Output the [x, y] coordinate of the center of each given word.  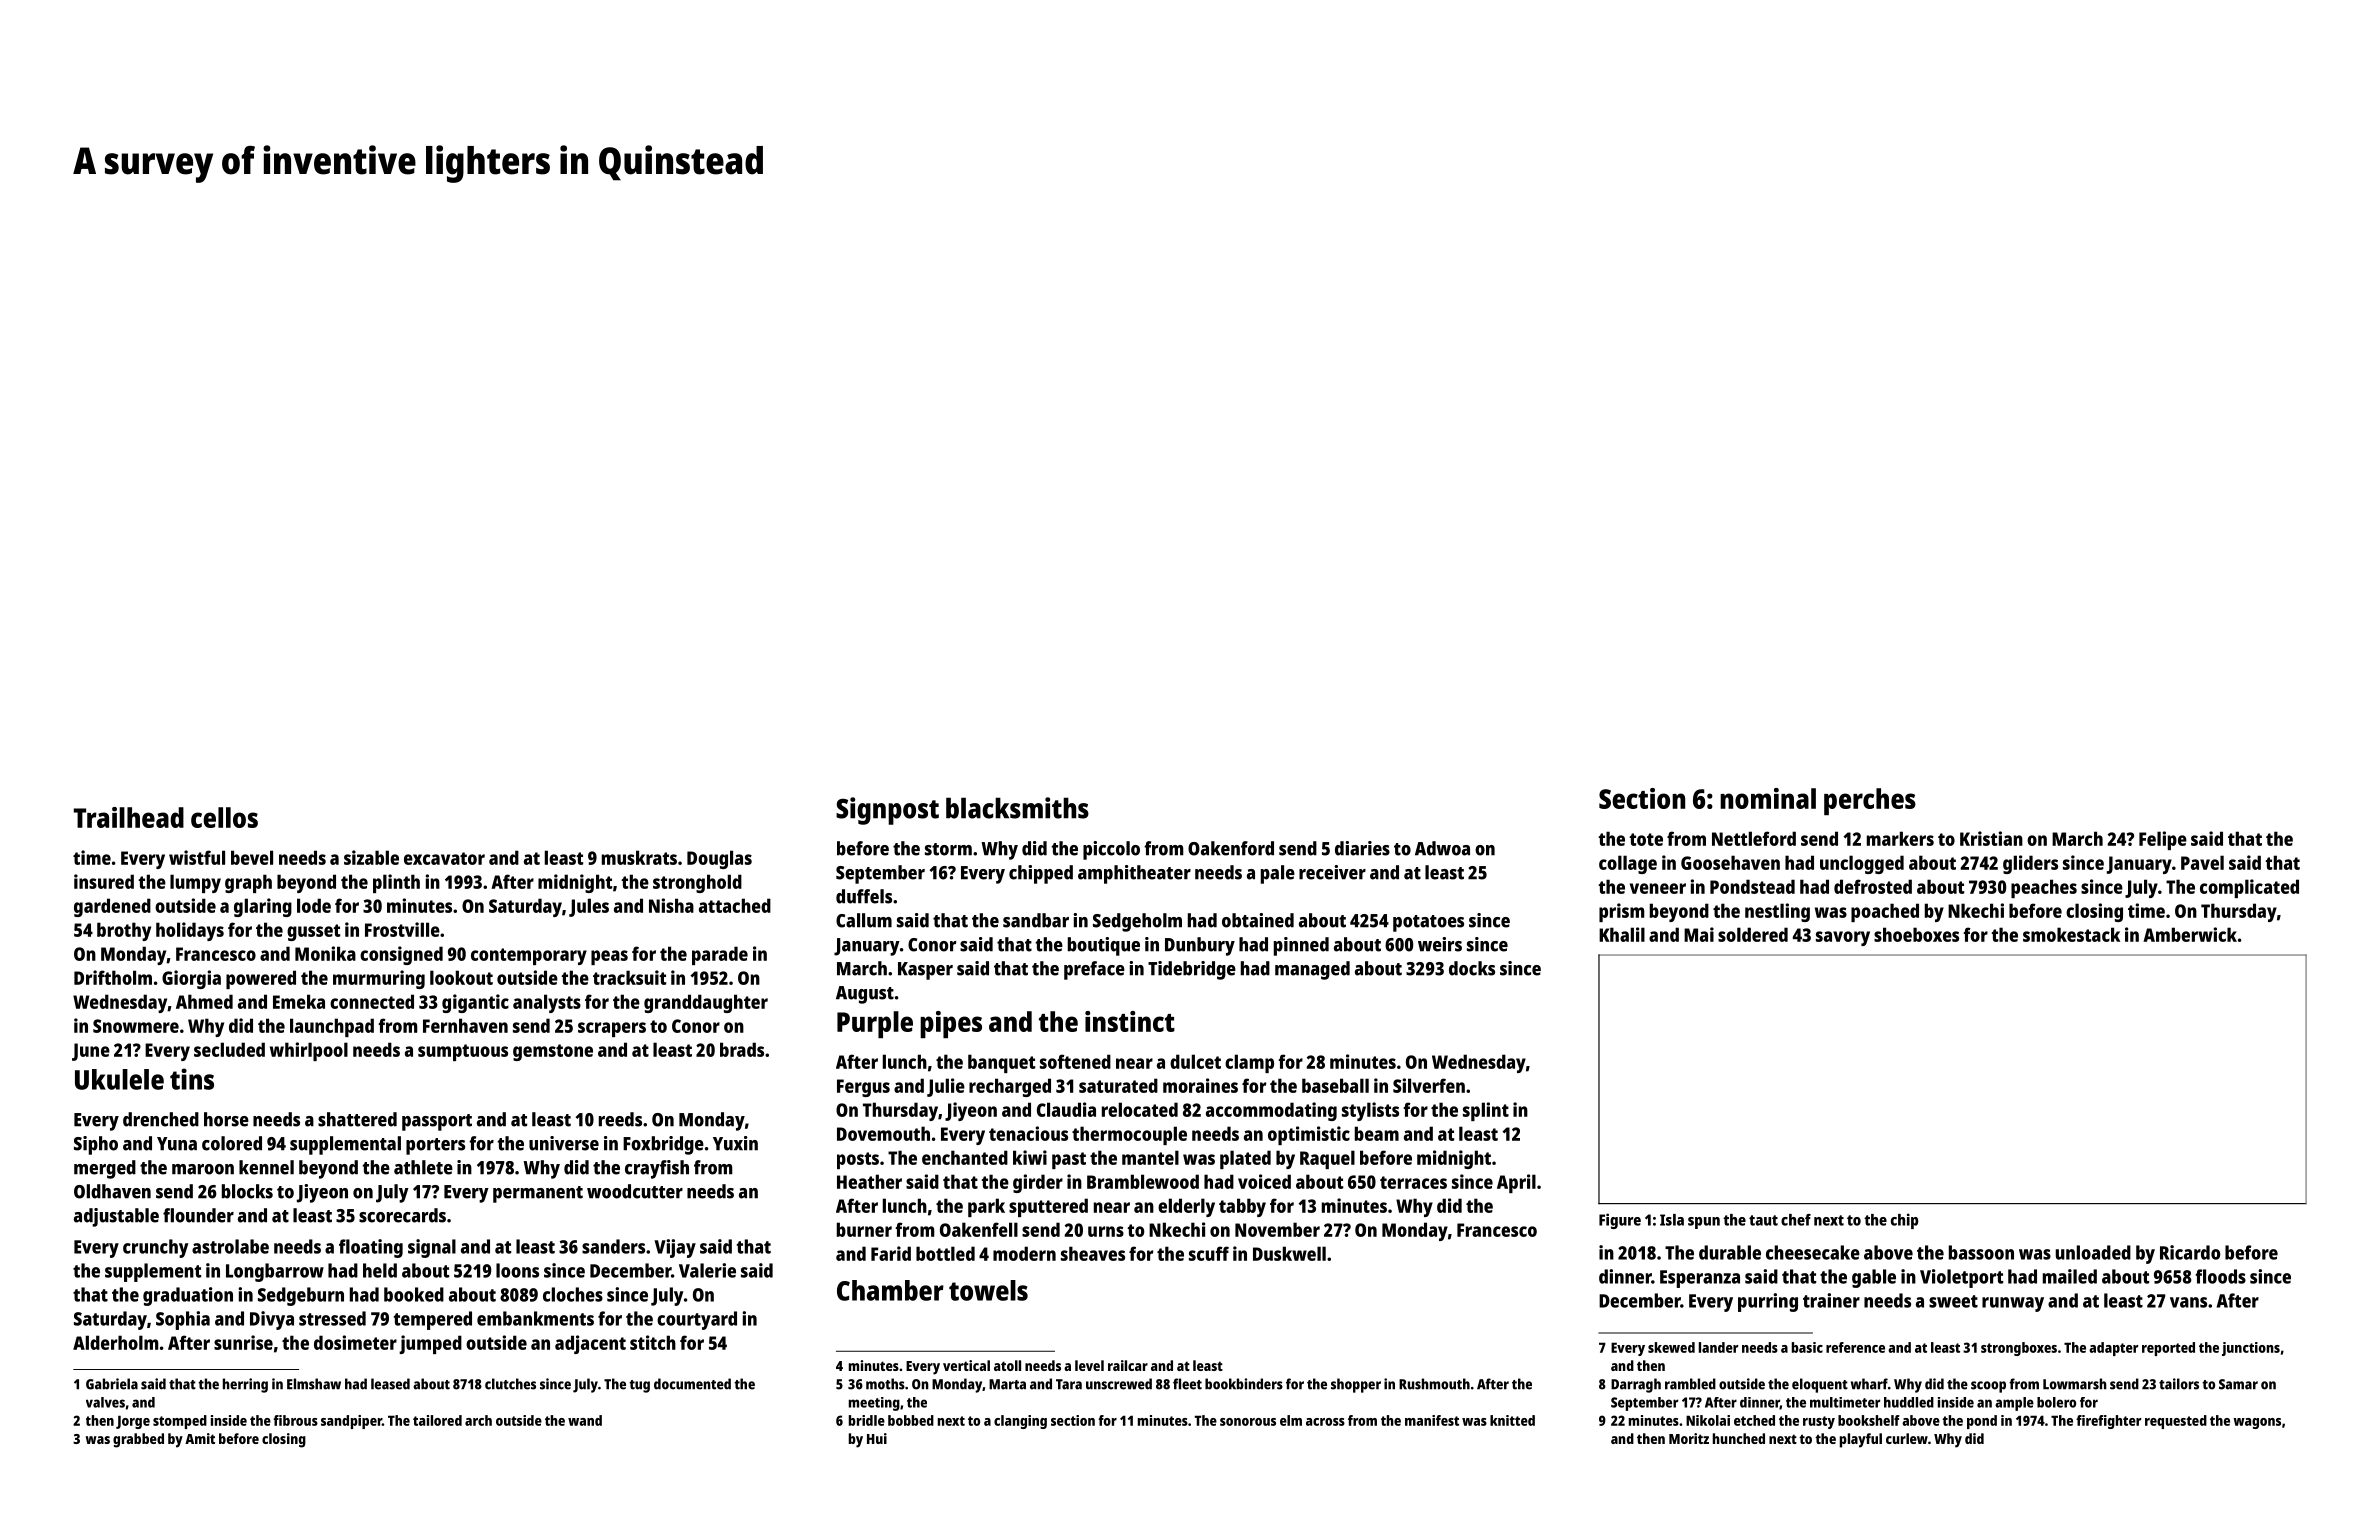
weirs [1440, 944]
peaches [2044, 888]
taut [1763, 1220]
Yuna [177, 1144]
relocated [1140, 1109]
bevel [252, 857]
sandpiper [351, 1422]
